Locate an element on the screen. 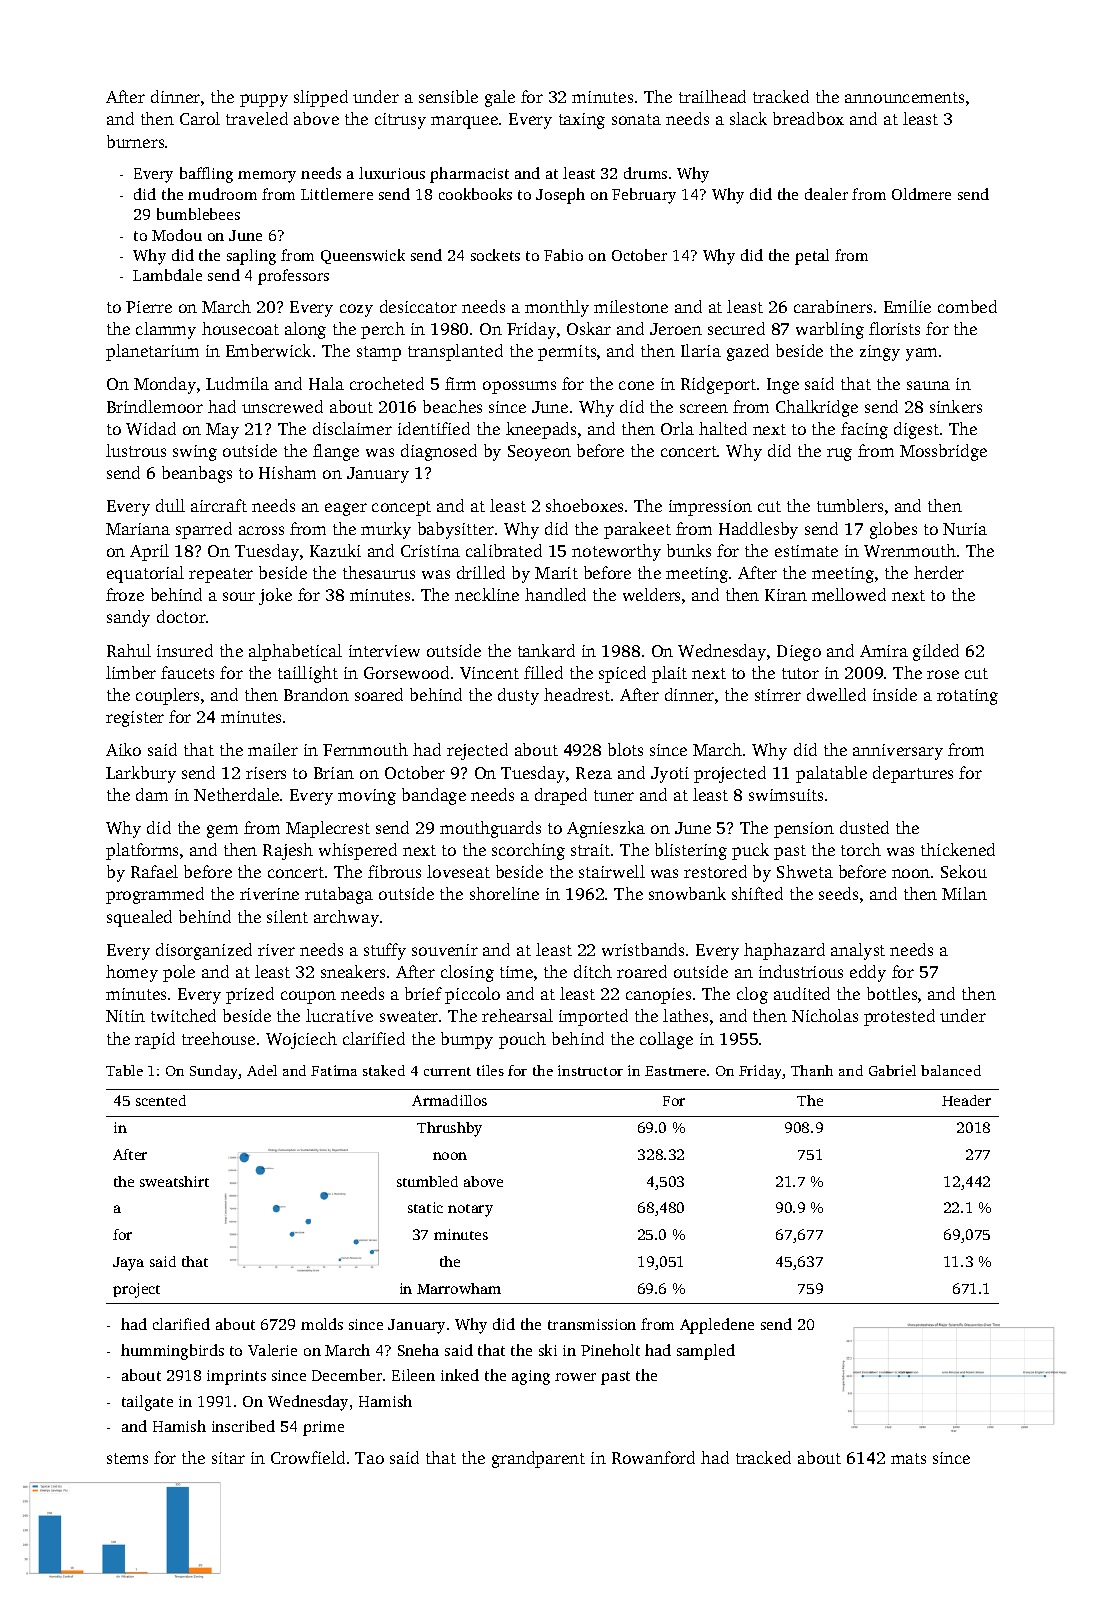 Image resolution: width=1105 pixels, height=1600 pixels. sitar is located at coordinates (228, 1458).
